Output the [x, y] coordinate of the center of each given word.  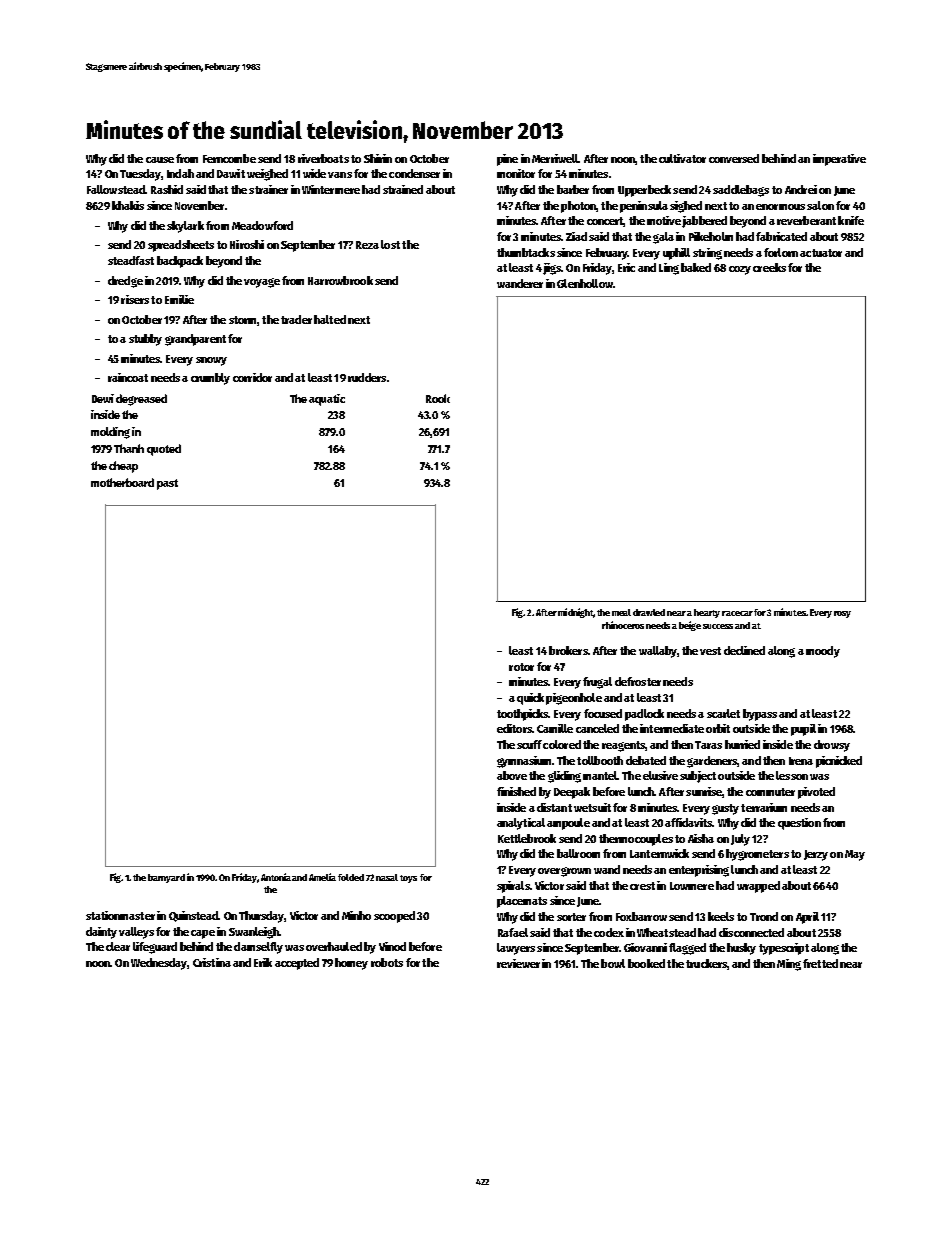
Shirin [378, 158]
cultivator [682, 158]
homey [351, 964]
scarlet [723, 713]
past [167, 484]
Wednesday [159, 964]
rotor [521, 667]
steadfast [131, 260]
